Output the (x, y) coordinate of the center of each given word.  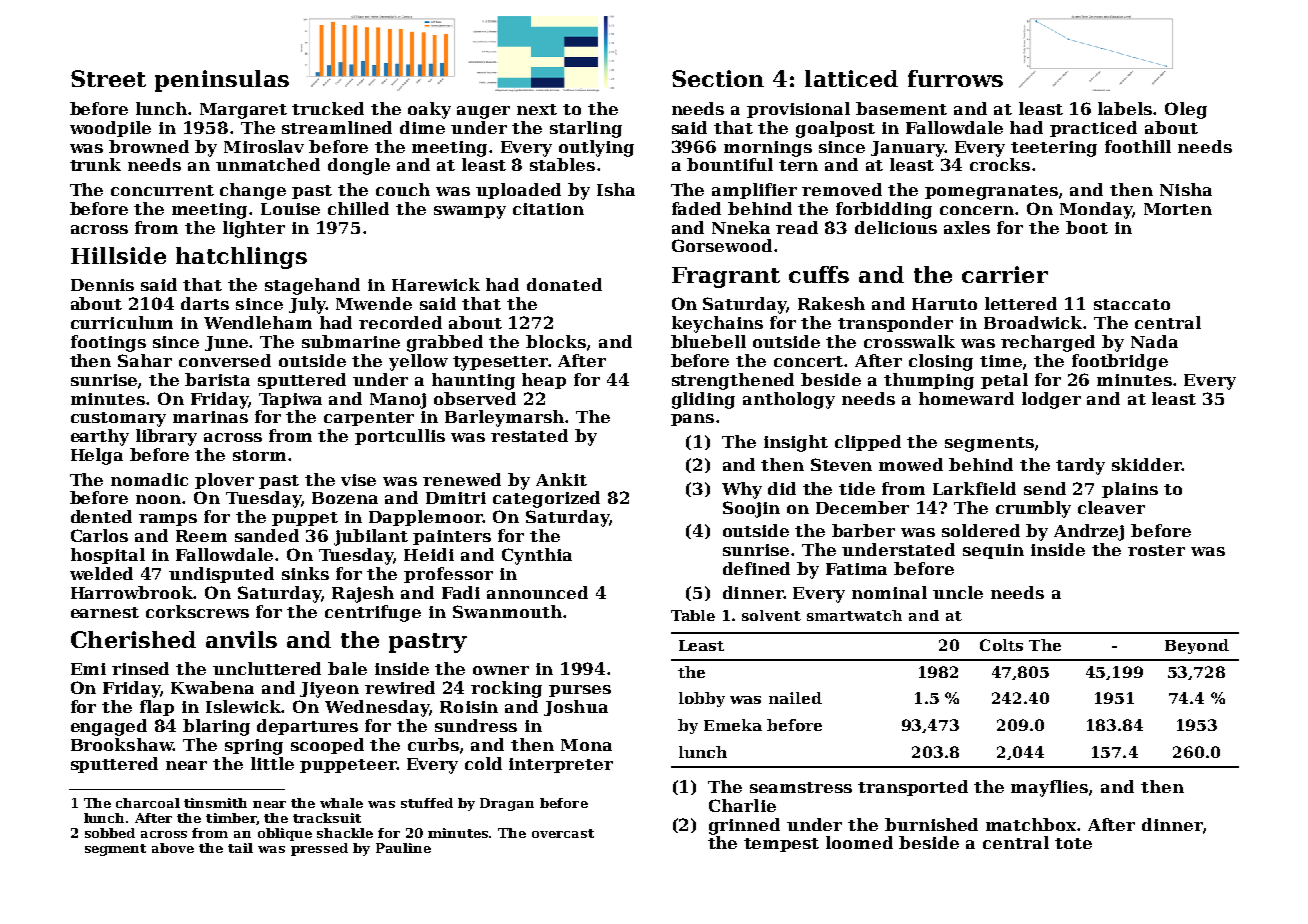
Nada (1154, 341)
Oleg (1186, 110)
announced (537, 592)
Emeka (733, 725)
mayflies (1049, 788)
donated (564, 284)
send (1045, 488)
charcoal (148, 803)
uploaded (518, 191)
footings (108, 343)
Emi (88, 669)
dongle (359, 166)
